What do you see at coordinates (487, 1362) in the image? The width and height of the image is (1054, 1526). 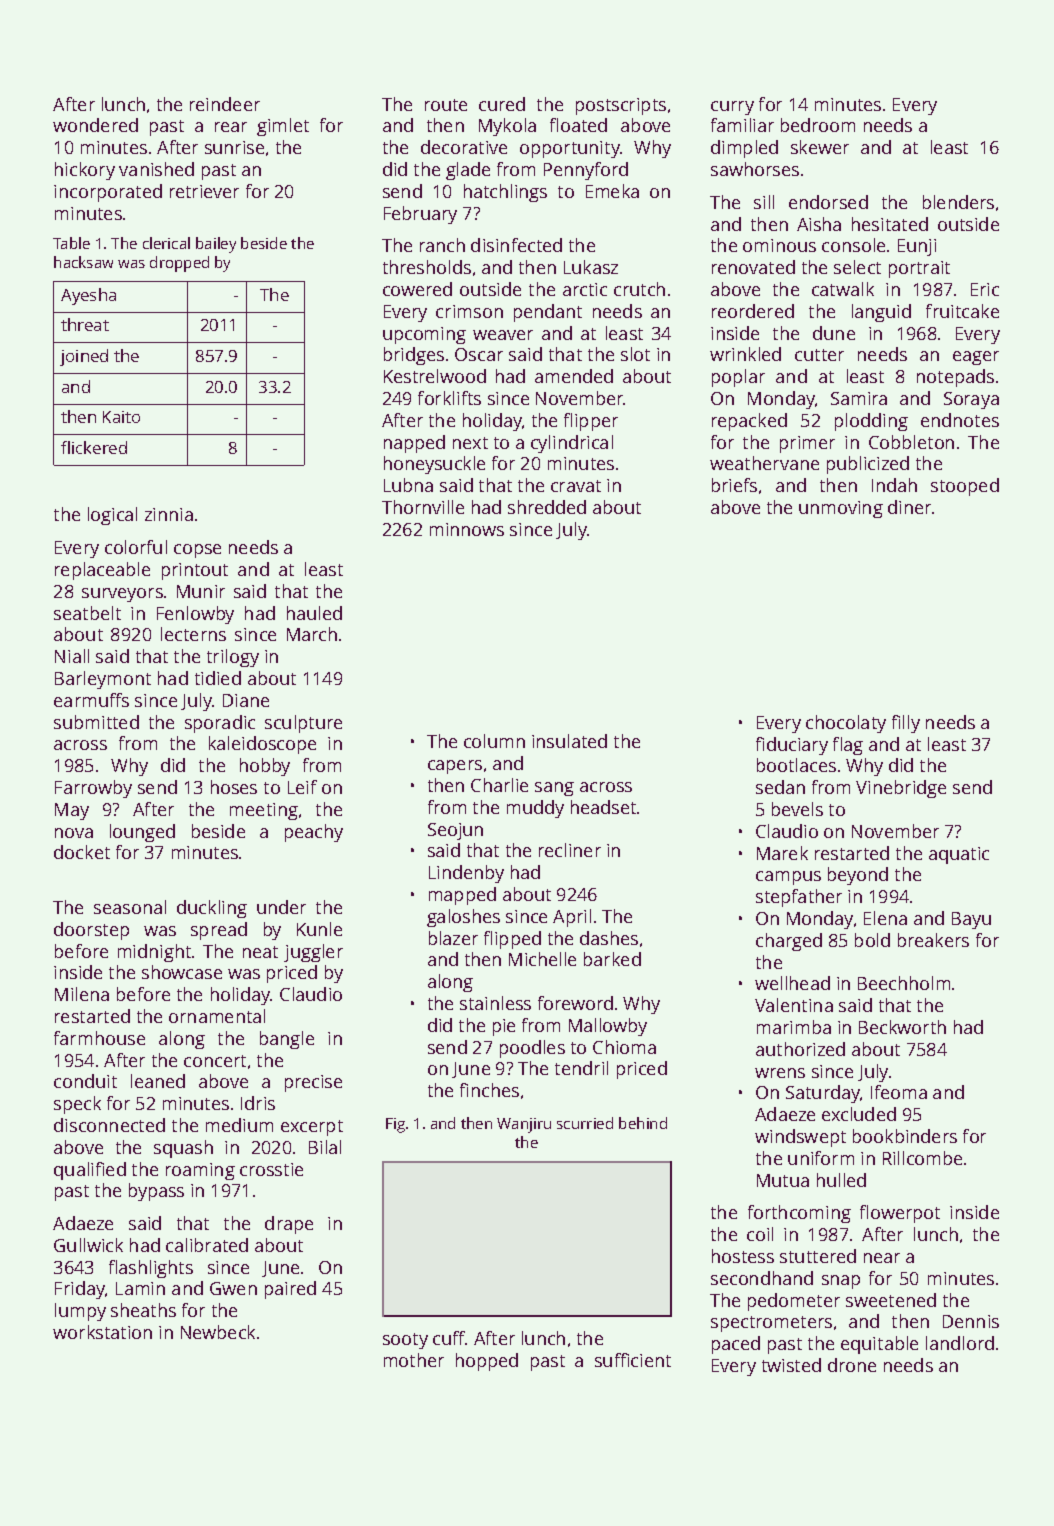 I see `hopped` at bounding box center [487, 1362].
